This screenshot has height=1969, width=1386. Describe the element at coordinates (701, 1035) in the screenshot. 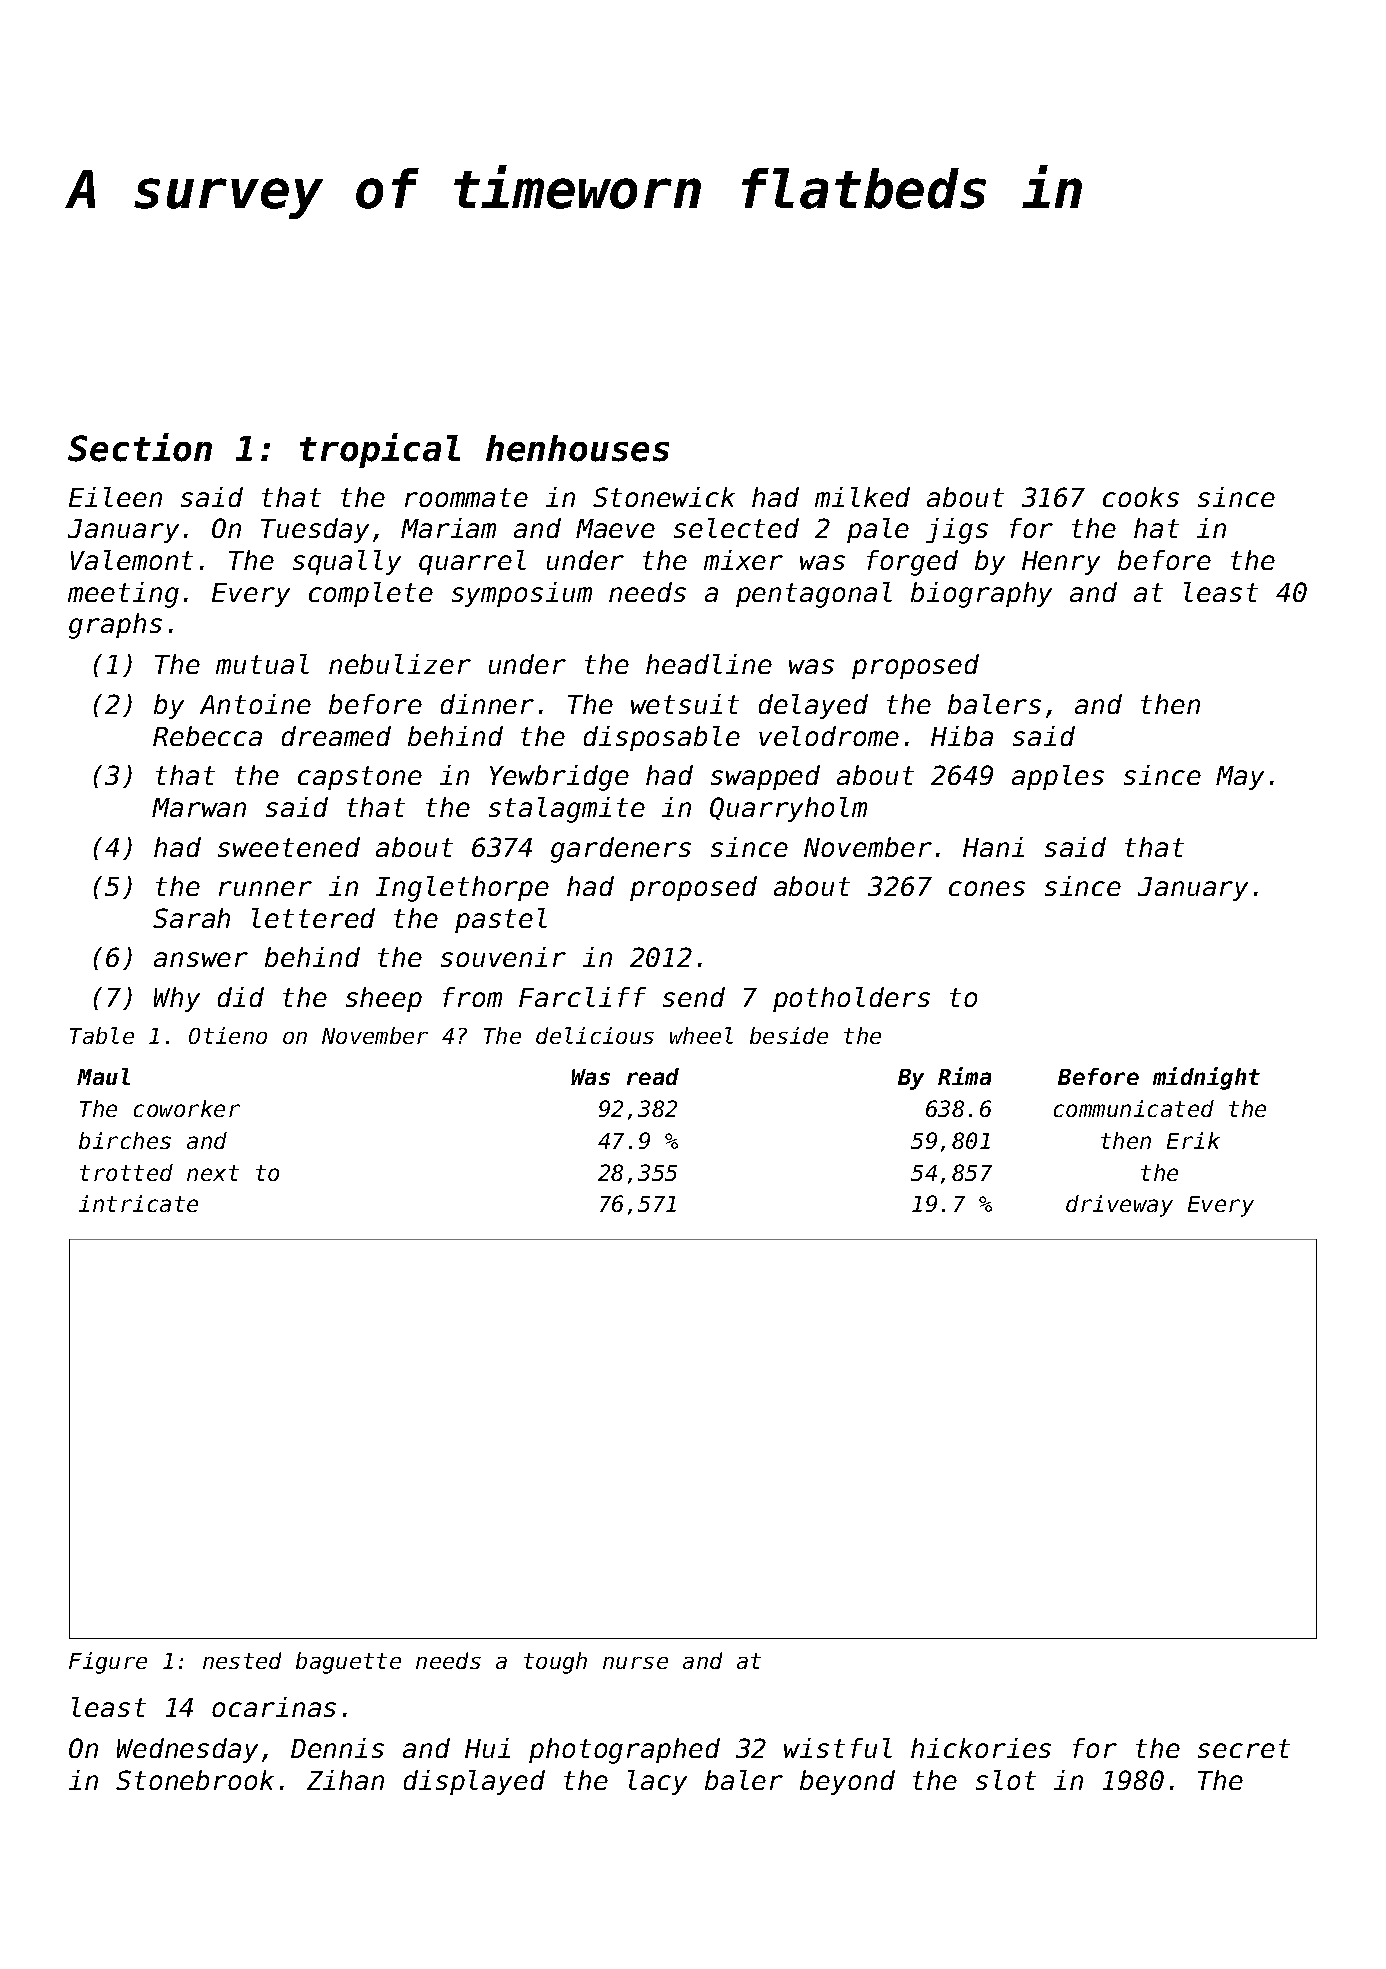

I see `wheel` at that location.
